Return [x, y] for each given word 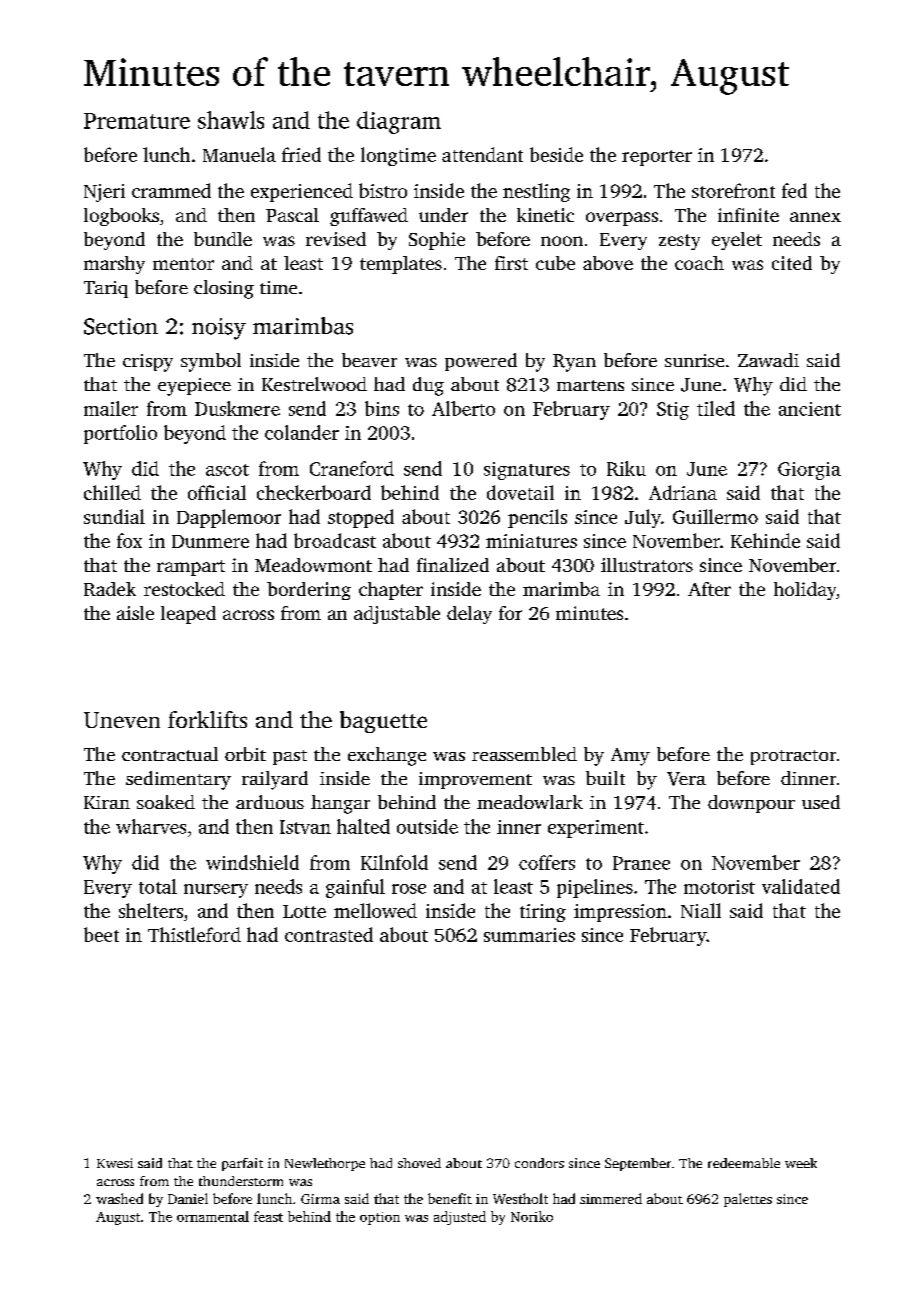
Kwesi [115, 1163]
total [158, 886]
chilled [112, 492]
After [709, 589]
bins [382, 408]
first [511, 263]
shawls [231, 120]
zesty [679, 242]
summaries [529, 935]
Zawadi [768, 360]
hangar [340, 804]
